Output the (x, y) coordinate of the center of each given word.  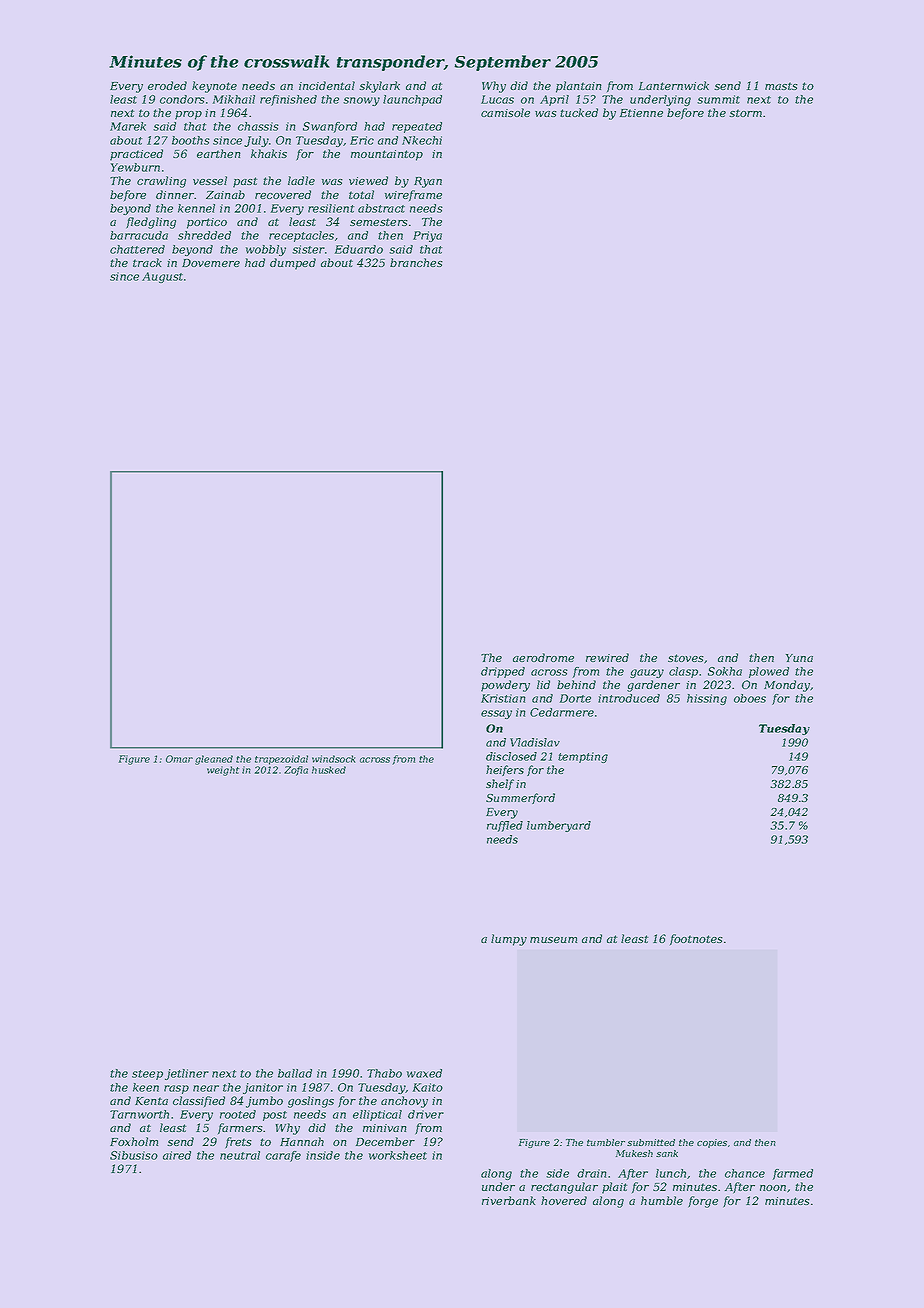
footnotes (696, 939)
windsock (334, 759)
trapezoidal (281, 760)
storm (745, 113)
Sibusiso (134, 1155)
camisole (505, 112)
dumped (293, 264)
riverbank (509, 1200)
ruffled (505, 826)
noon (773, 1188)
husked (329, 770)
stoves (686, 658)
